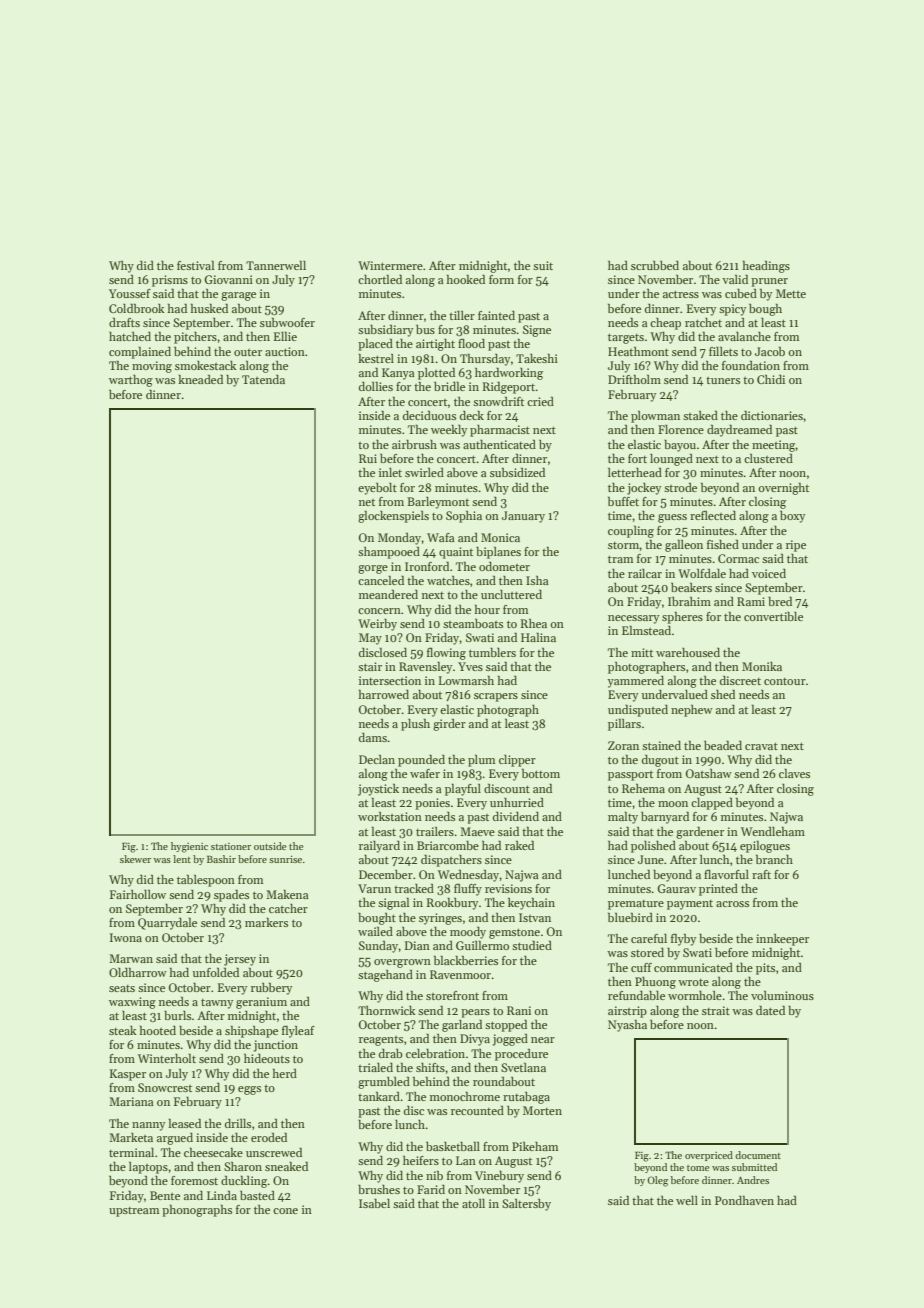 The image size is (924, 1308). I want to click on dividend, so click(516, 816).
